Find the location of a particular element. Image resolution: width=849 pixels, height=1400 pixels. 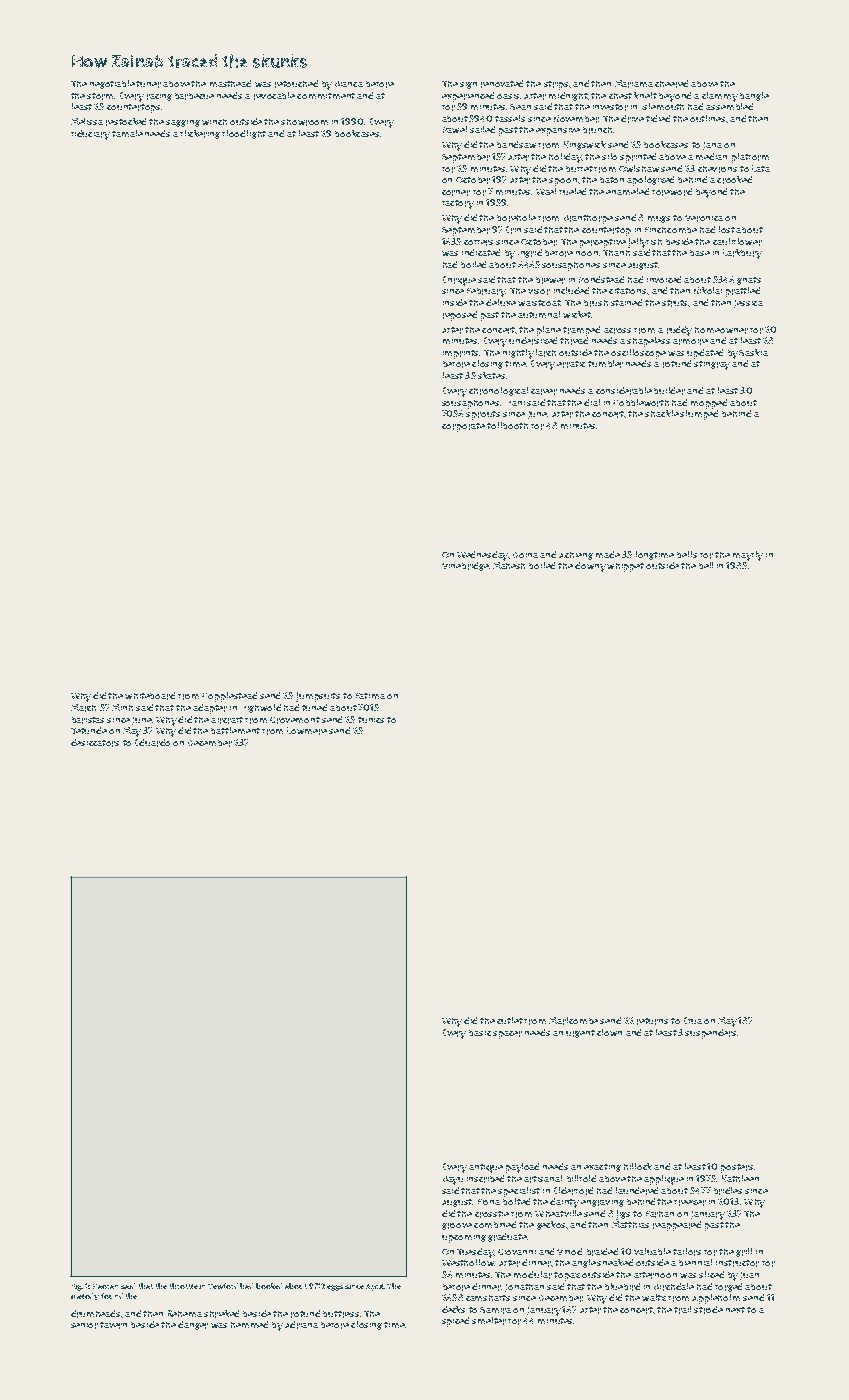

cheered is located at coordinates (671, 84).
